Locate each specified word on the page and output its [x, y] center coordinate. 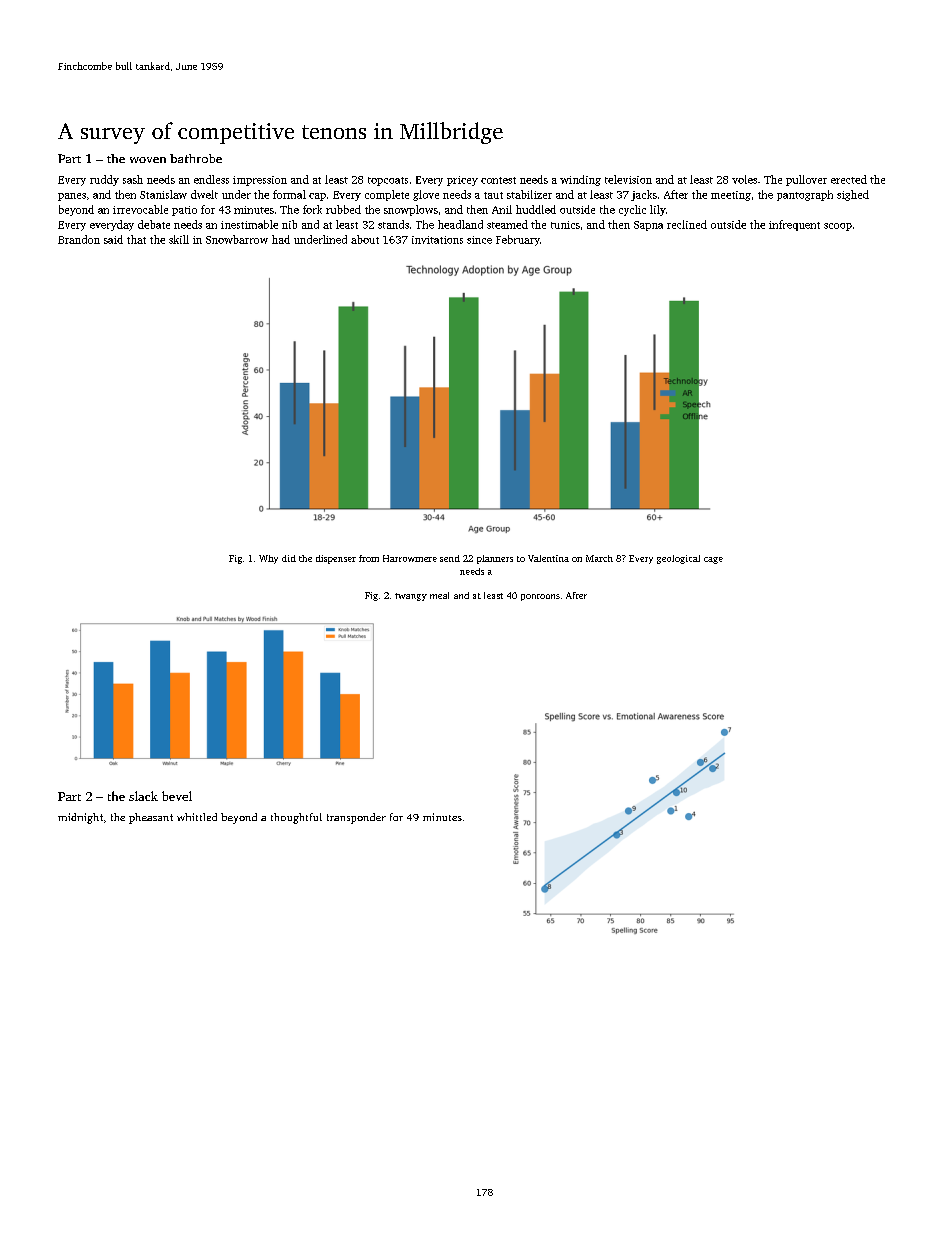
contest [498, 180]
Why [268, 559]
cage [713, 560]
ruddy [104, 180]
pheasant [151, 818]
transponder [356, 818]
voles [744, 179]
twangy [411, 597]
